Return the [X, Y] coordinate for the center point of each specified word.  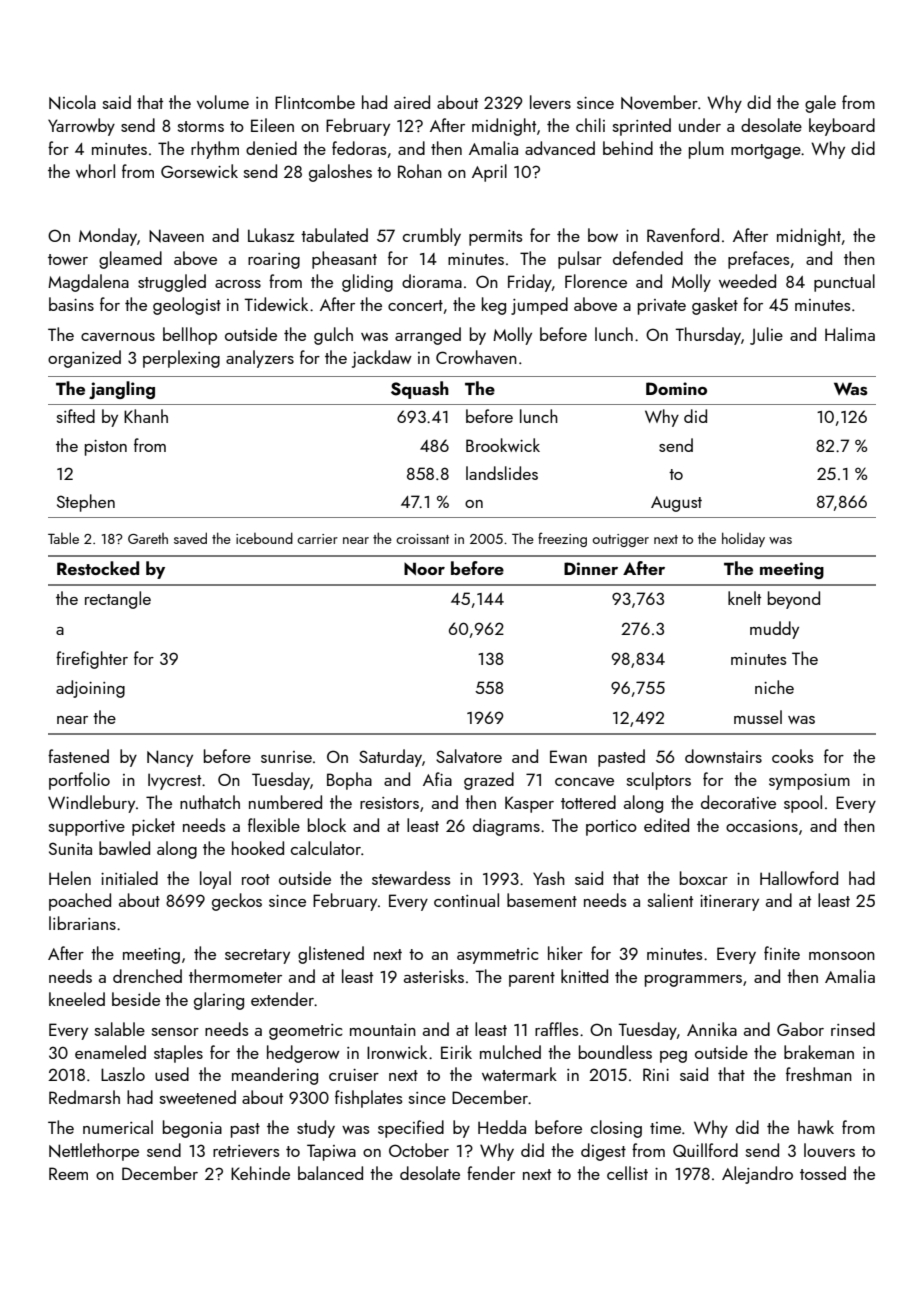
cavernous [118, 337]
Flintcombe [315, 102]
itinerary [729, 903]
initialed [129, 878]
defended [648, 258]
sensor [175, 1032]
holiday [743, 539]
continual [466, 900]
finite [782, 953]
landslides [502, 473]
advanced [560, 148]
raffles [557, 1029]
